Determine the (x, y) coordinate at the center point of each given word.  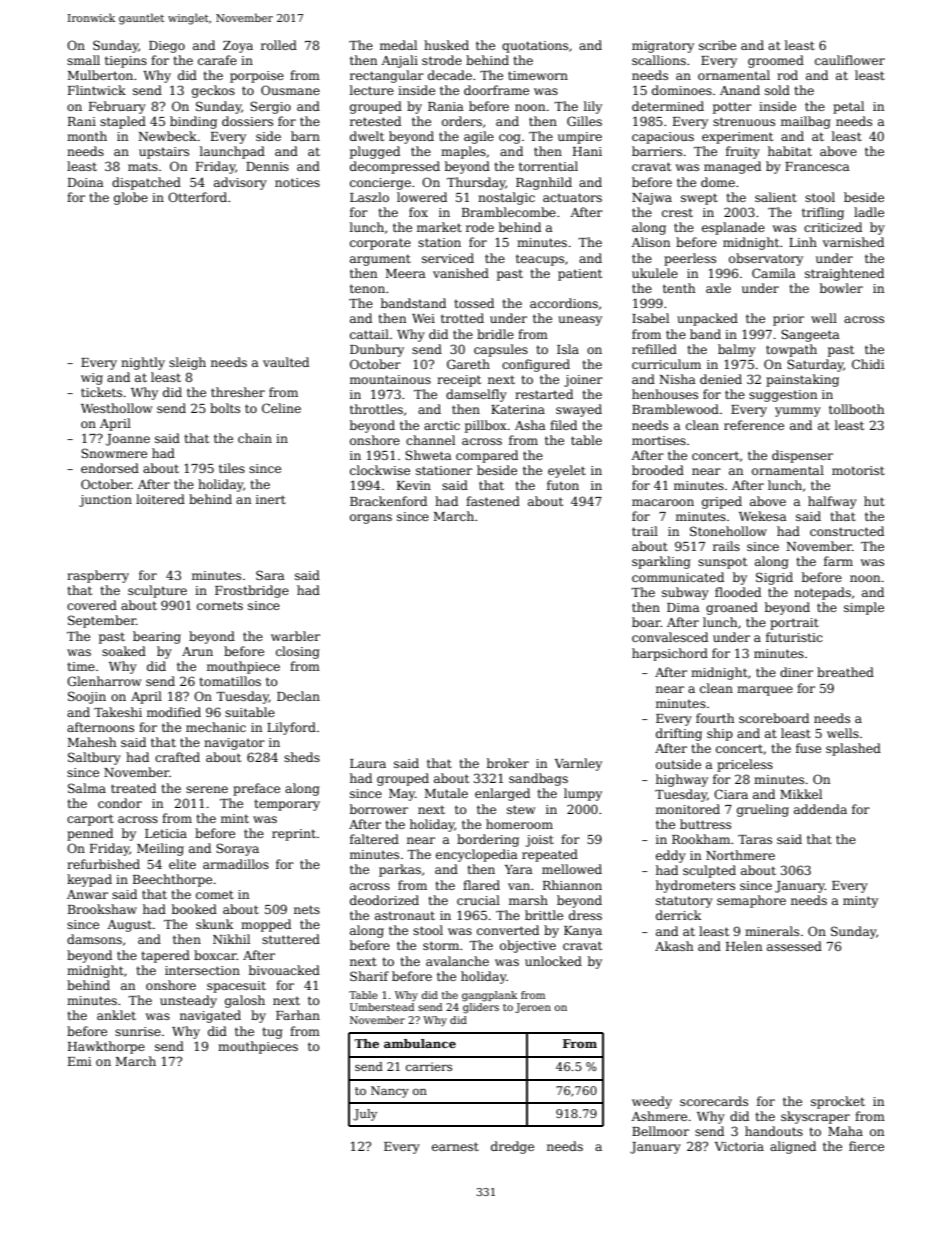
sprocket (838, 1102)
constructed (847, 531)
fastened (493, 501)
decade (450, 75)
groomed (776, 61)
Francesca (817, 166)
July (365, 1115)
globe (131, 198)
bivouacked (284, 970)
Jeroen (533, 1008)
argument (380, 260)
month (87, 136)
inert (271, 499)
